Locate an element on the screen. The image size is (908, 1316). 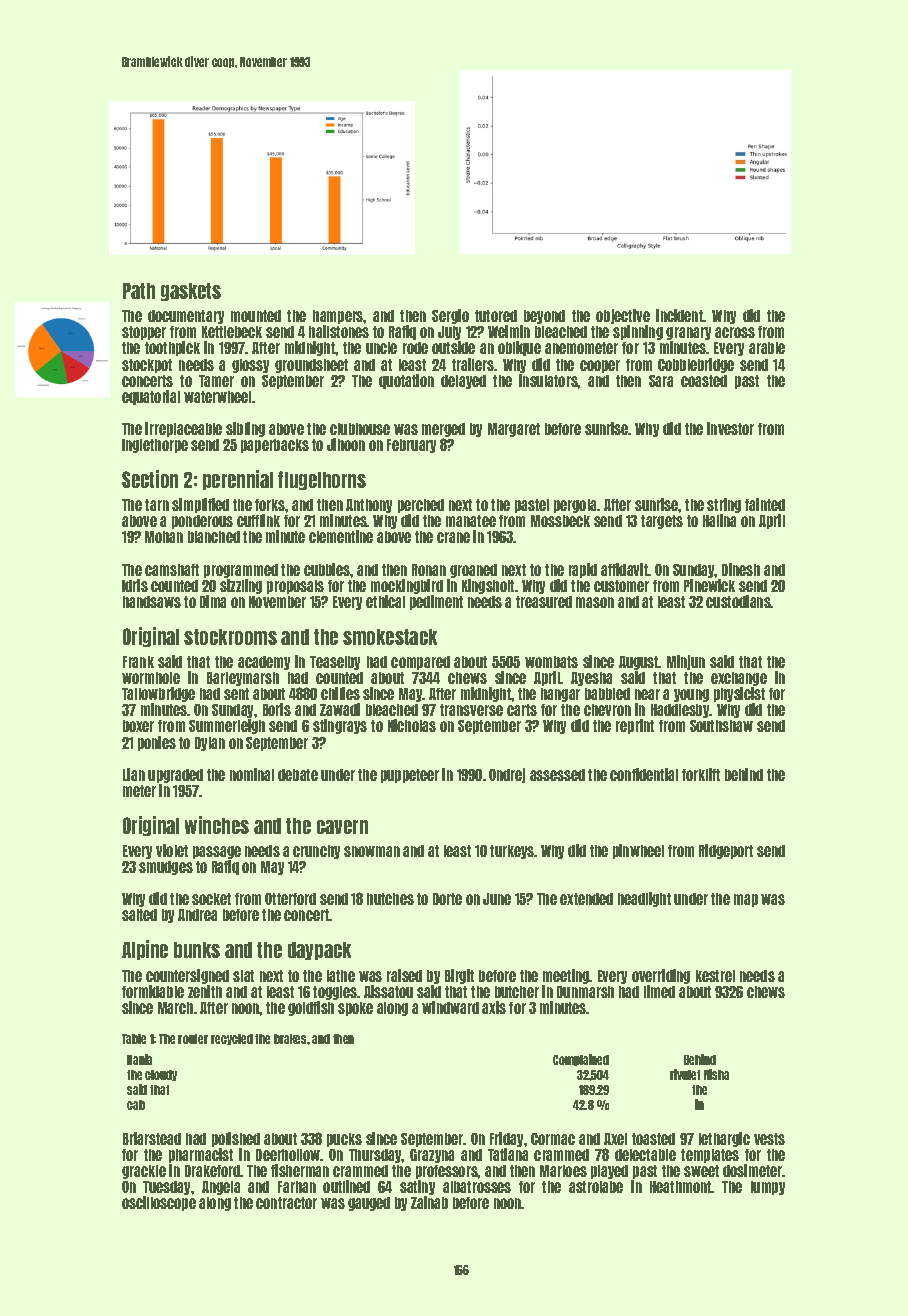
manatee is located at coordinates (471, 521).
